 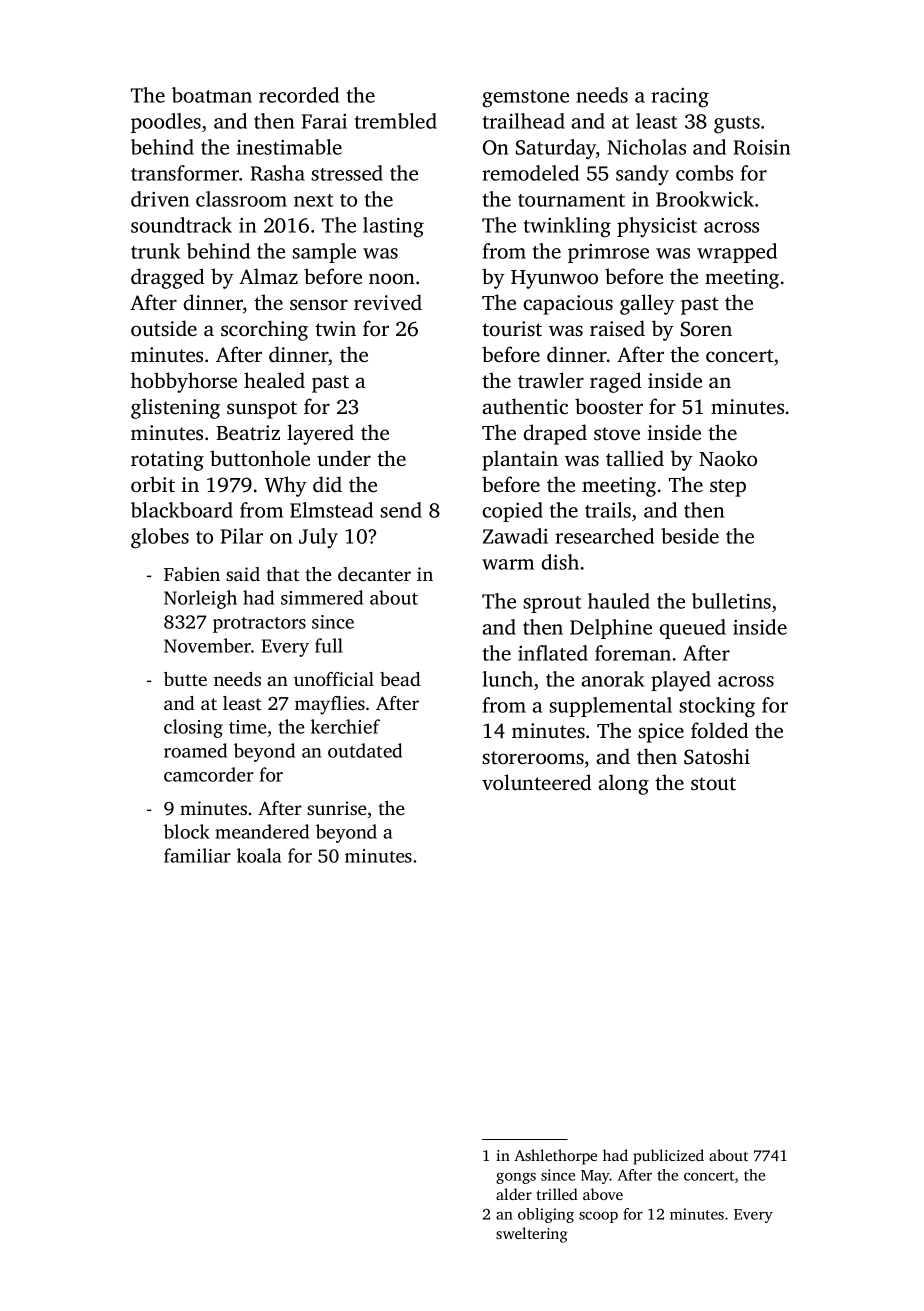 I want to click on familiar, so click(x=197, y=855).
